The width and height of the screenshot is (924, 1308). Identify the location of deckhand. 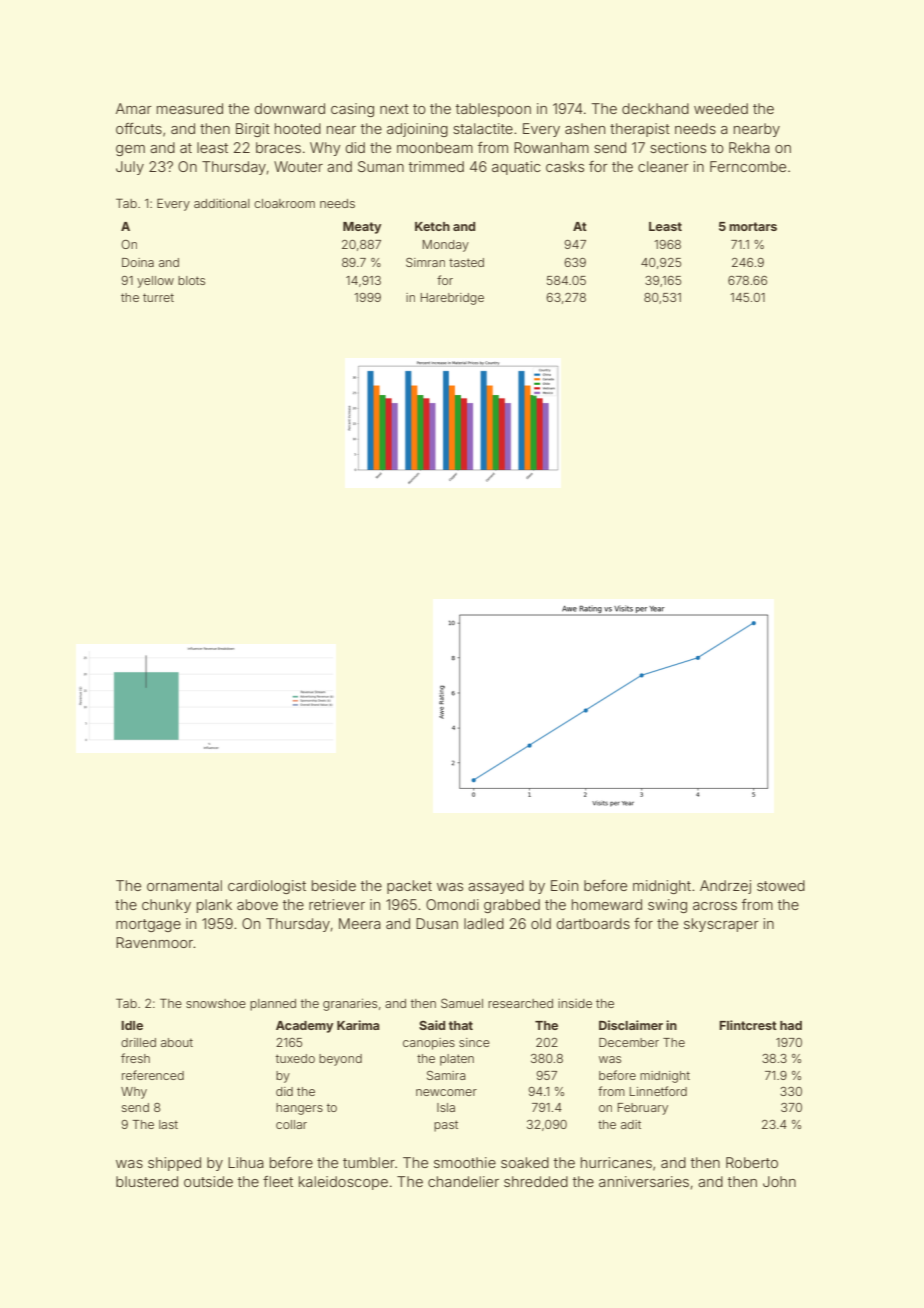
(655, 108).
